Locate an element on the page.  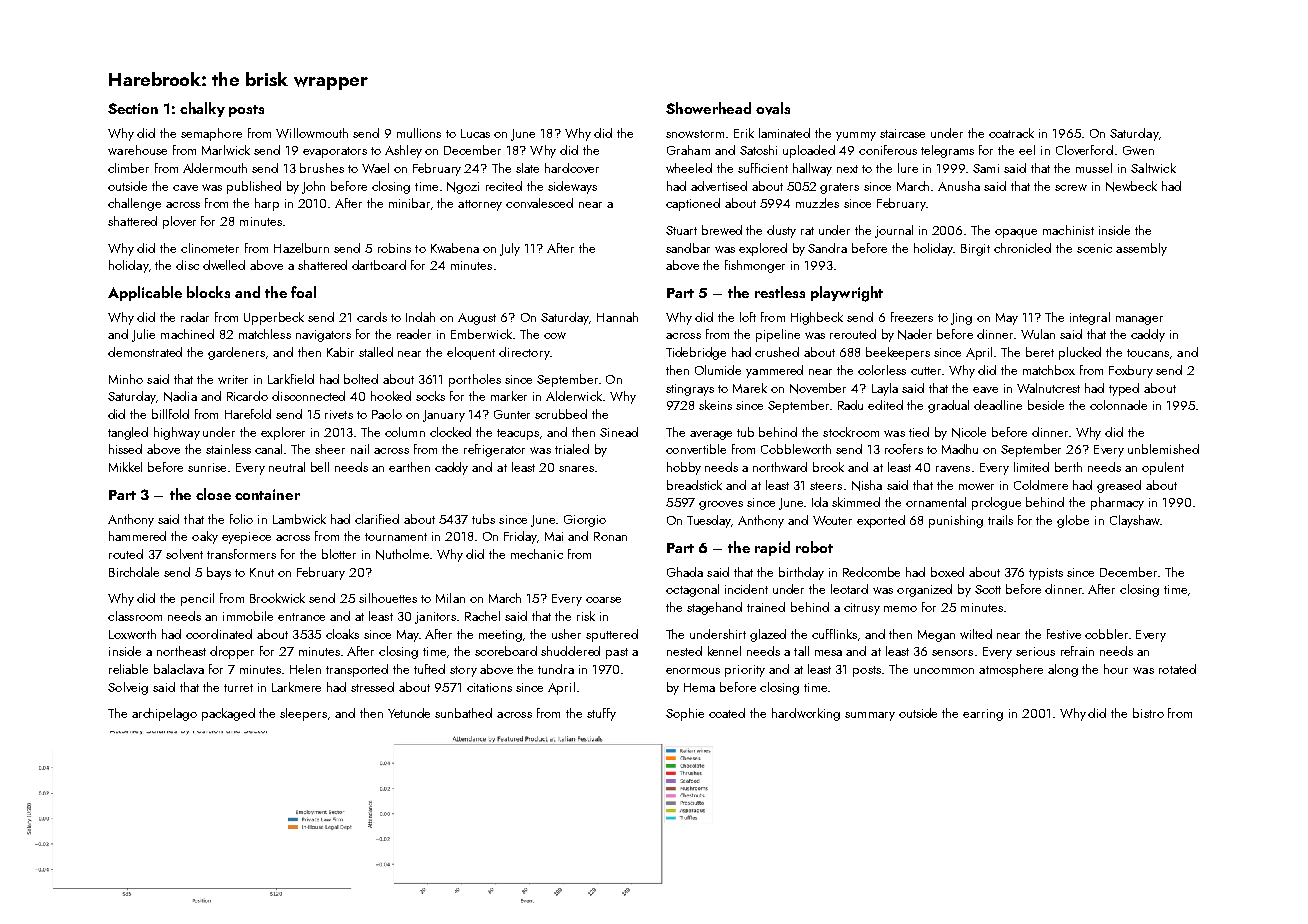
screw is located at coordinates (1071, 187).
